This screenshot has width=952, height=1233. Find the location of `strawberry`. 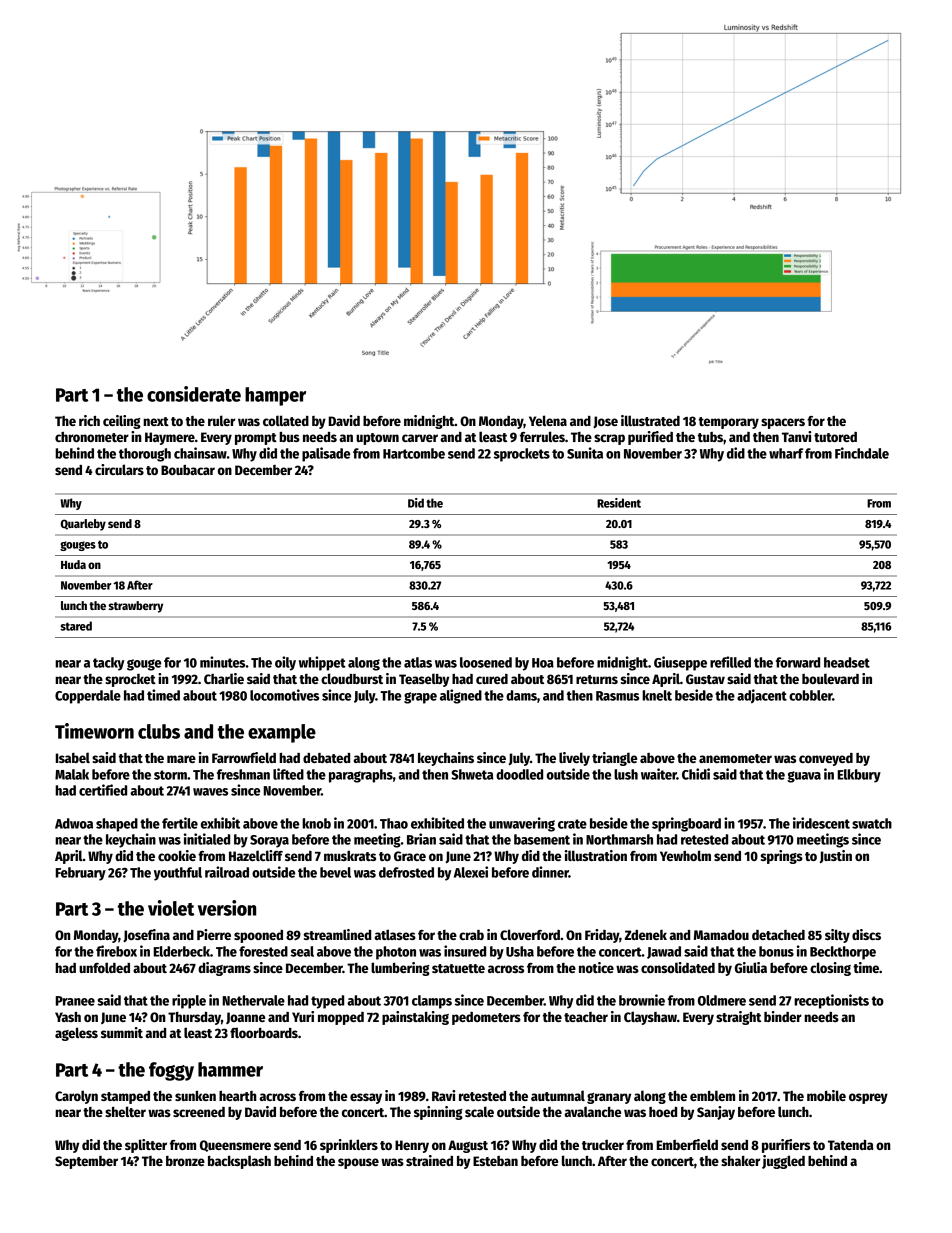

strawberry is located at coordinates (135, 607).
